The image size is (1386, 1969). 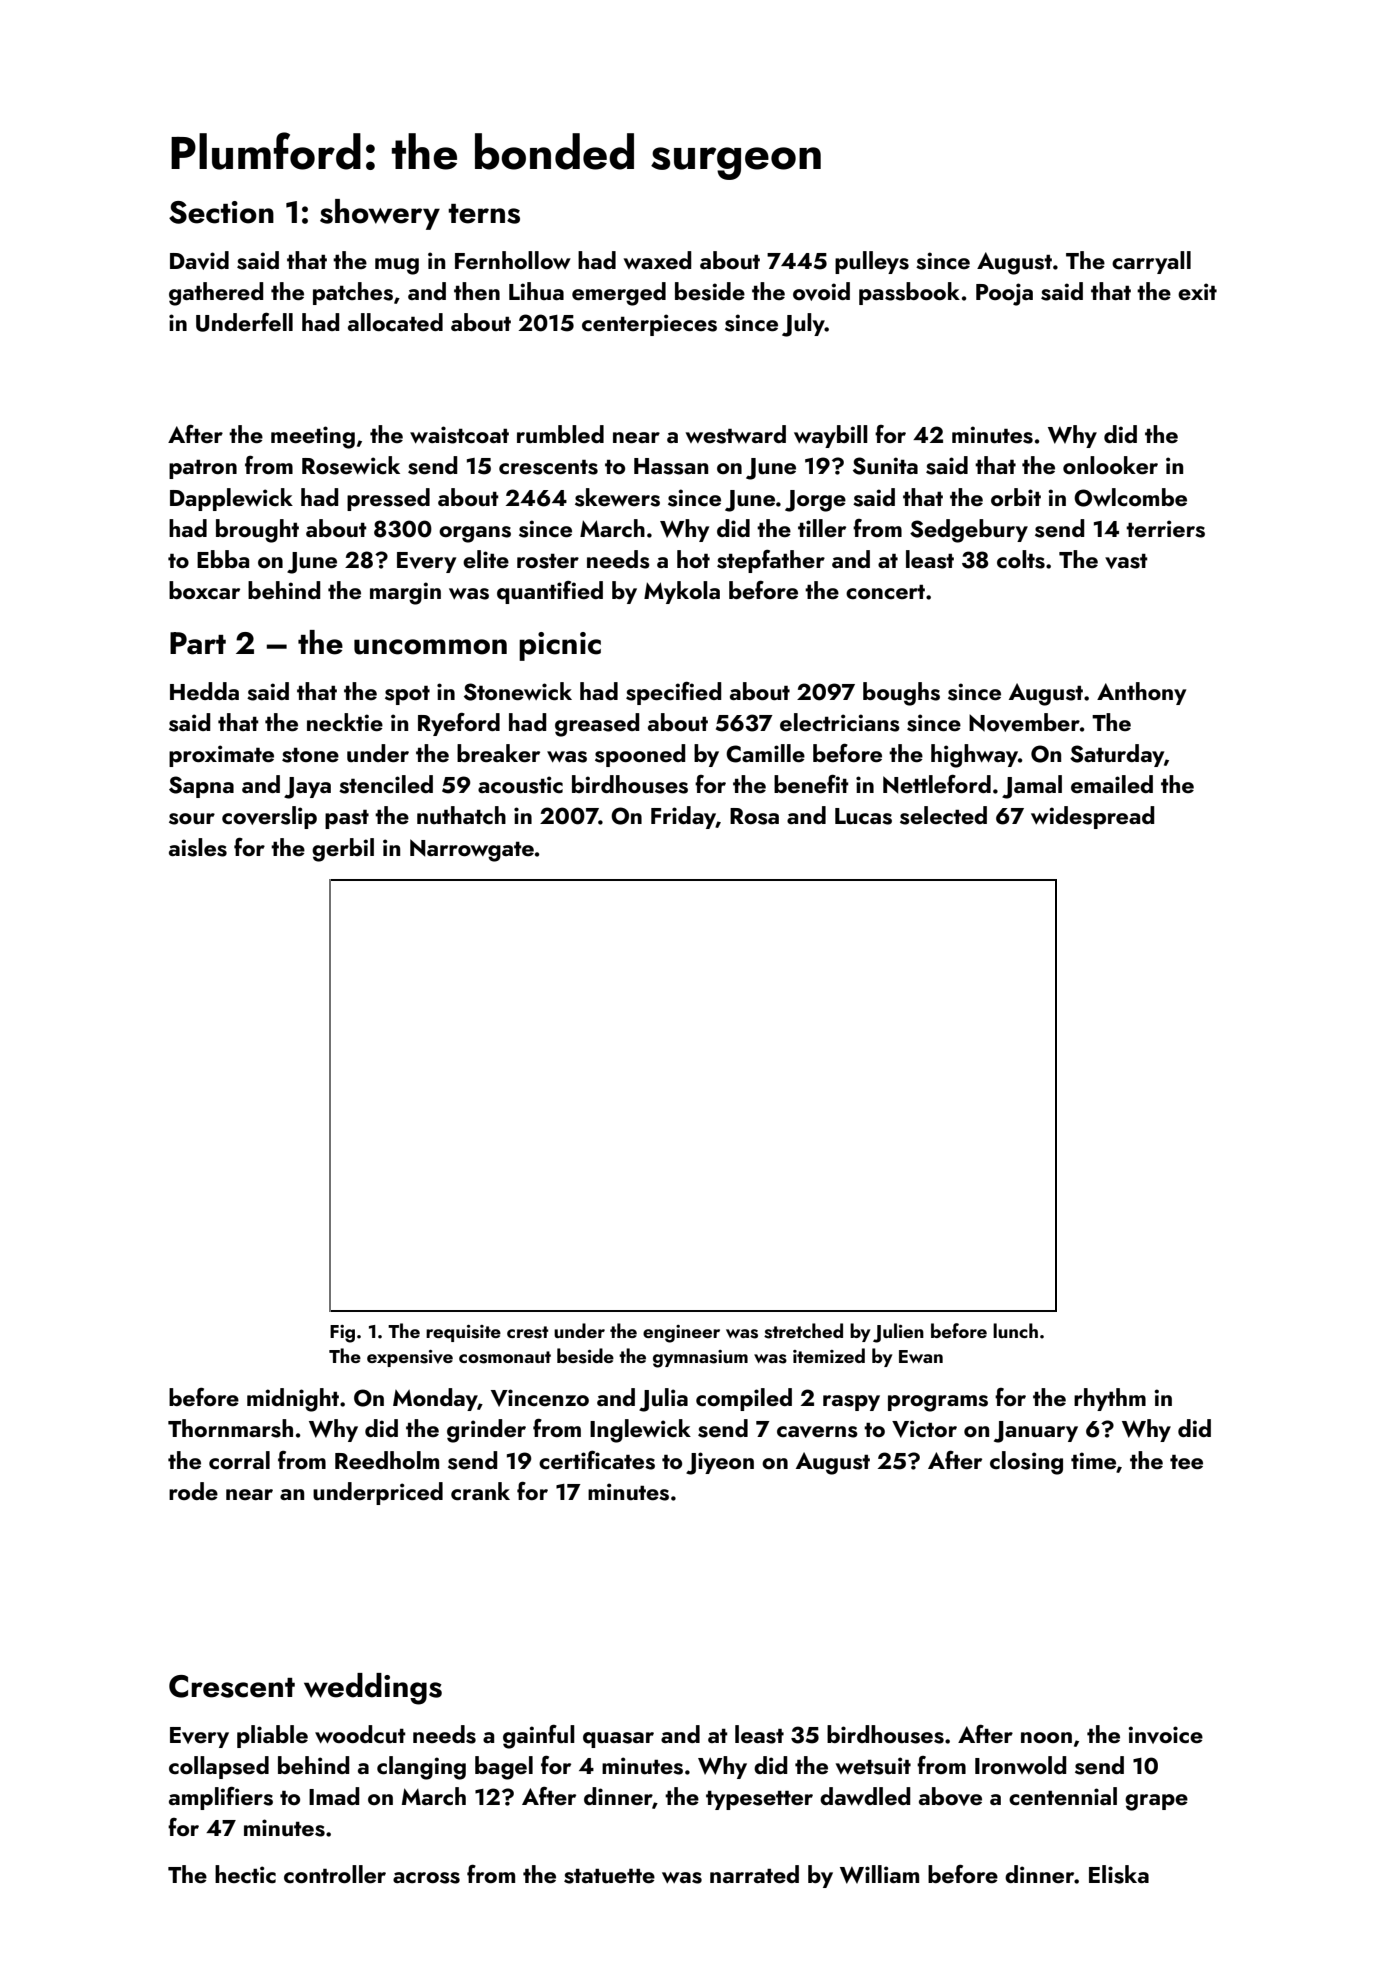 What do you see at coordinates (342, 1334) in the image?
I see `Fig` at bounding box center [342, 1334].
